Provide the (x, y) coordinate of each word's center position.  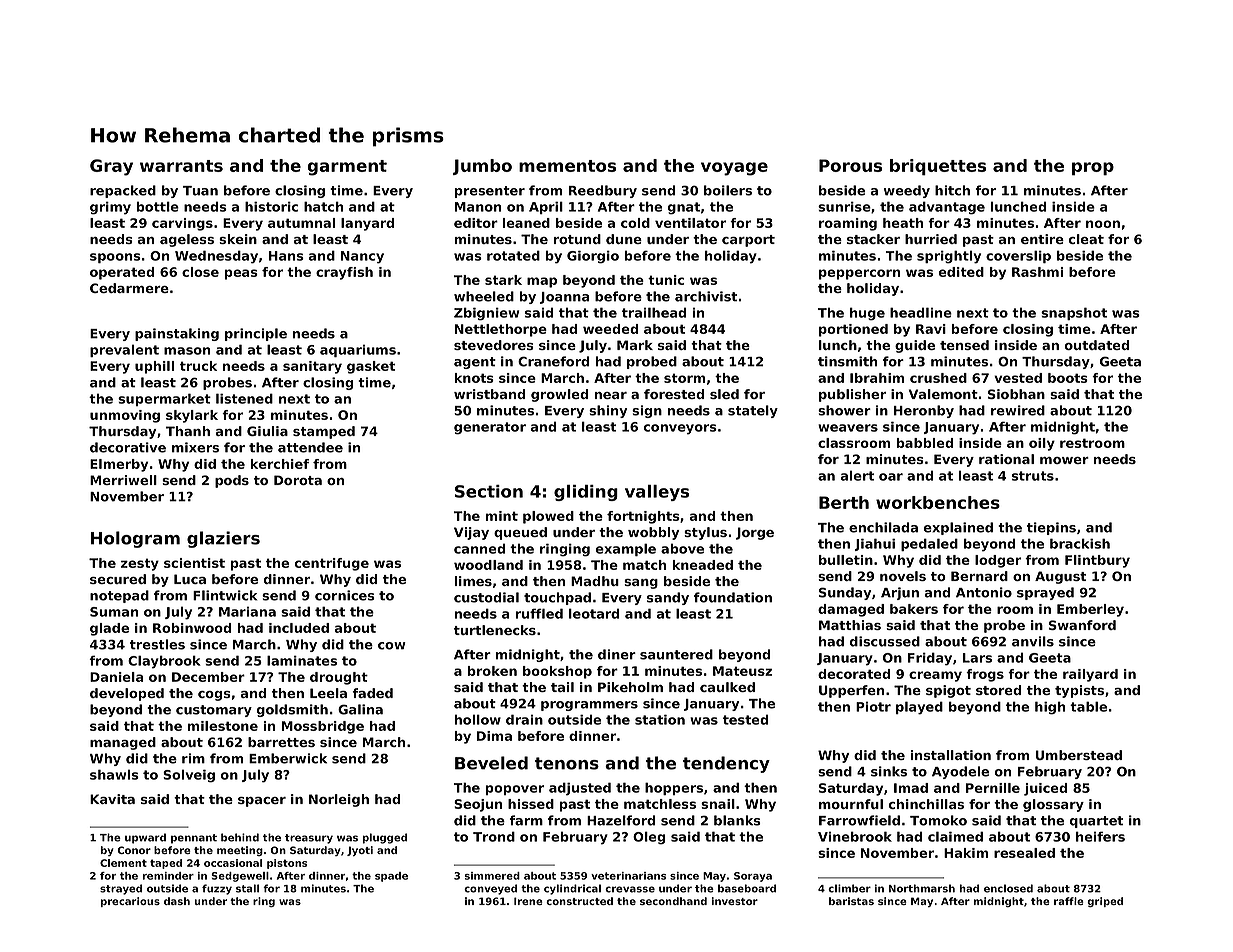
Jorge (755, 533)
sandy (668, 598)
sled (724, 394)
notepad (119, 596)
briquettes (938, 167)
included (299, 628)
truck (198, 366)
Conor (134, 850)
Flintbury (1097, 561)
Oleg (649, 838)
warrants (181, 166)
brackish (1080, 543)
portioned (853, 330)
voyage (734, 169)
